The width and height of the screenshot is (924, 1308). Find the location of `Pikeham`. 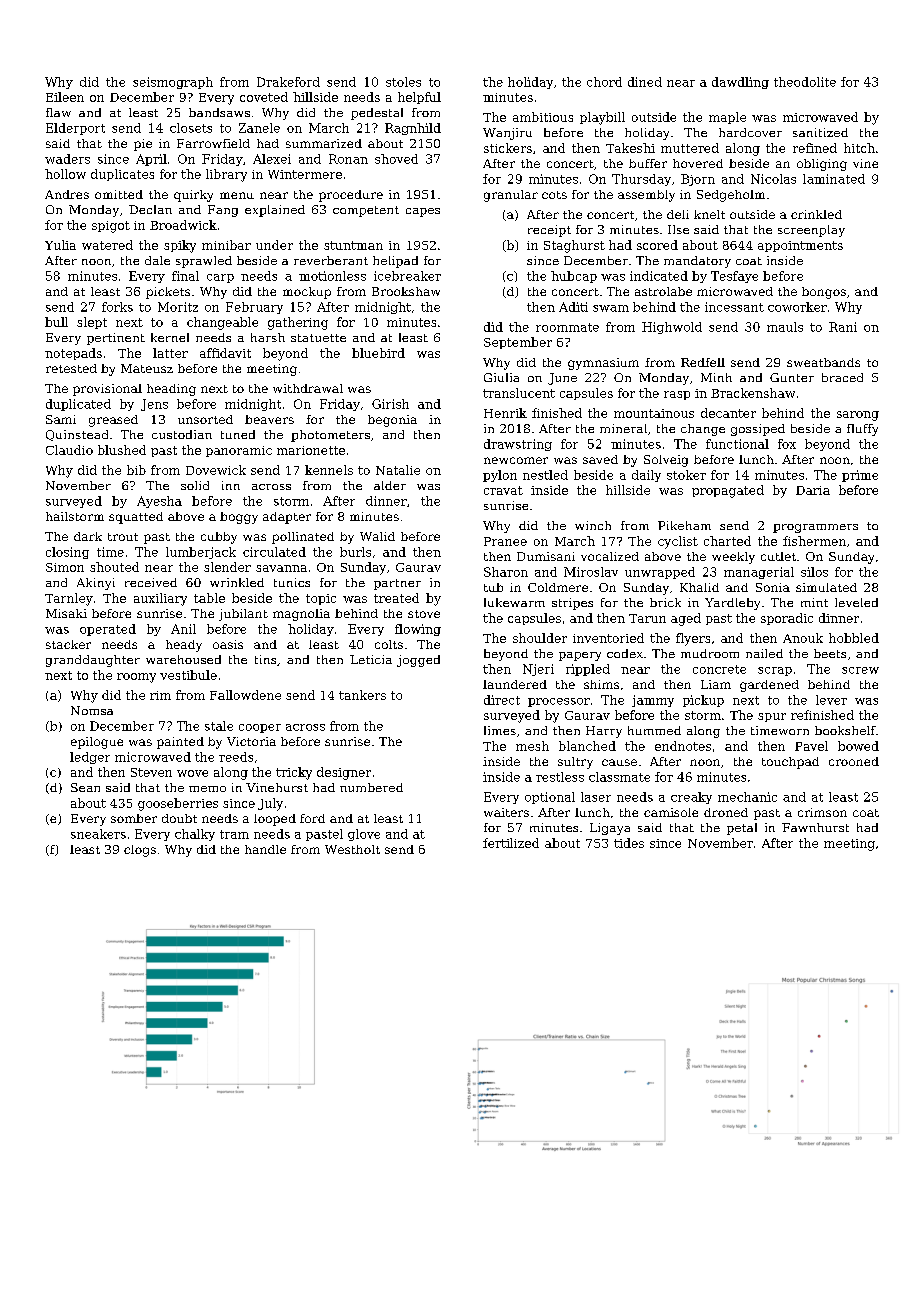

Pikeham is located at coordinates (684, 525).
